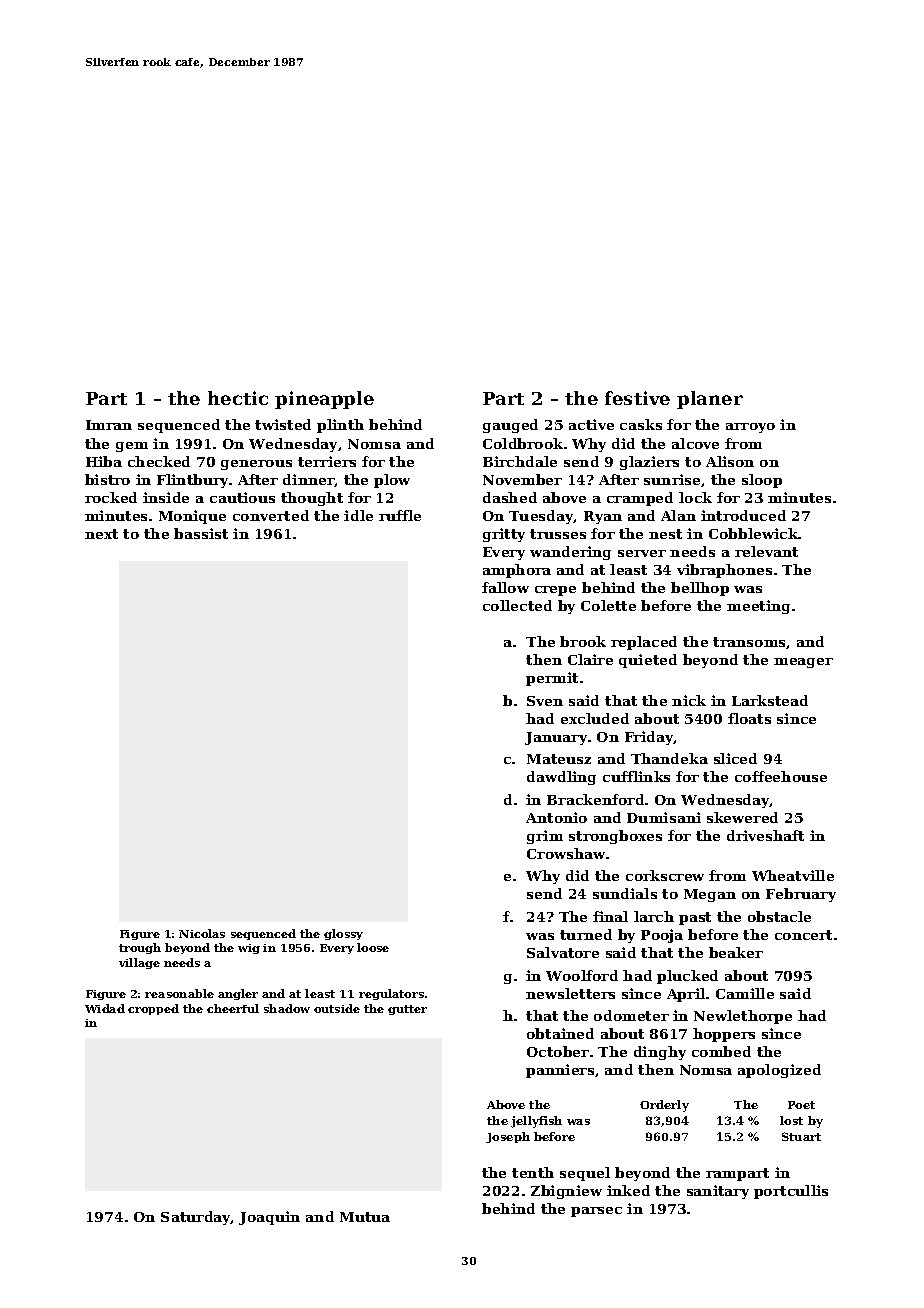 This page has width=924, height=1308. What do you see at coordinates (109, 425) in the page?
I see `Imran` at bounding box center [109, 425].
